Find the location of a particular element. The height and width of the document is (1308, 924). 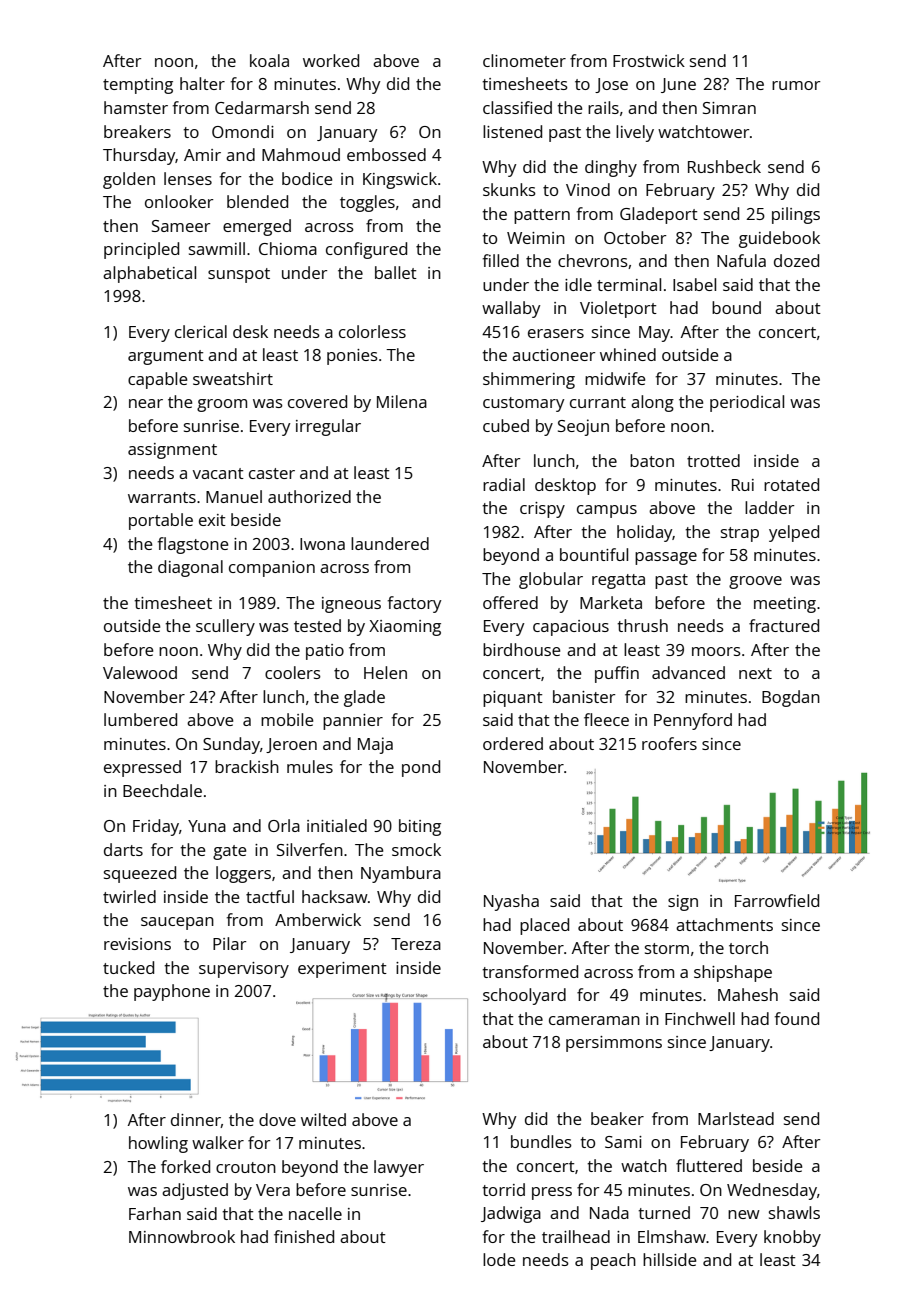

Bogdan is located at coordinates (791, 698).
